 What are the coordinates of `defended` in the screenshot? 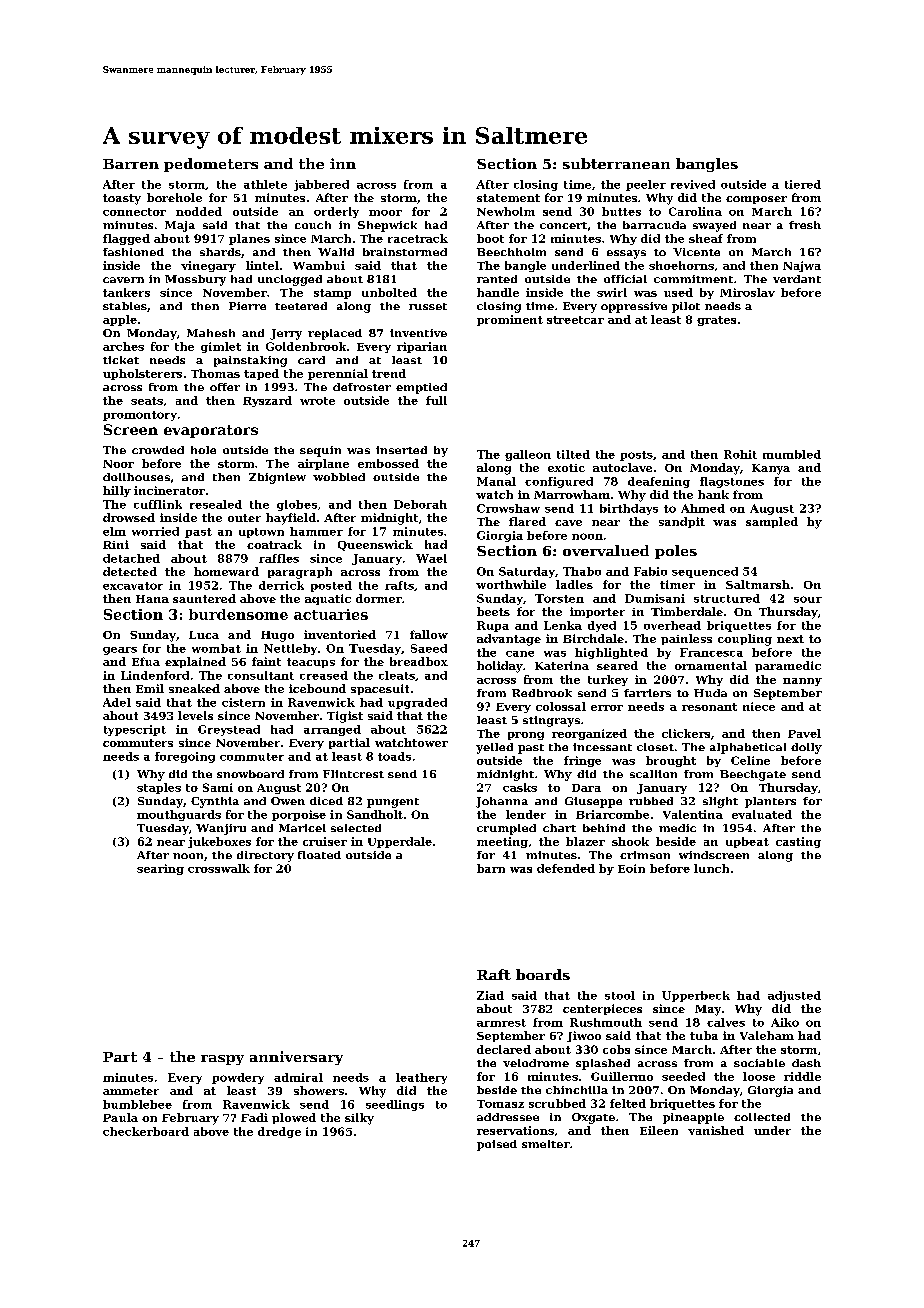 It's located at (566, 868).
